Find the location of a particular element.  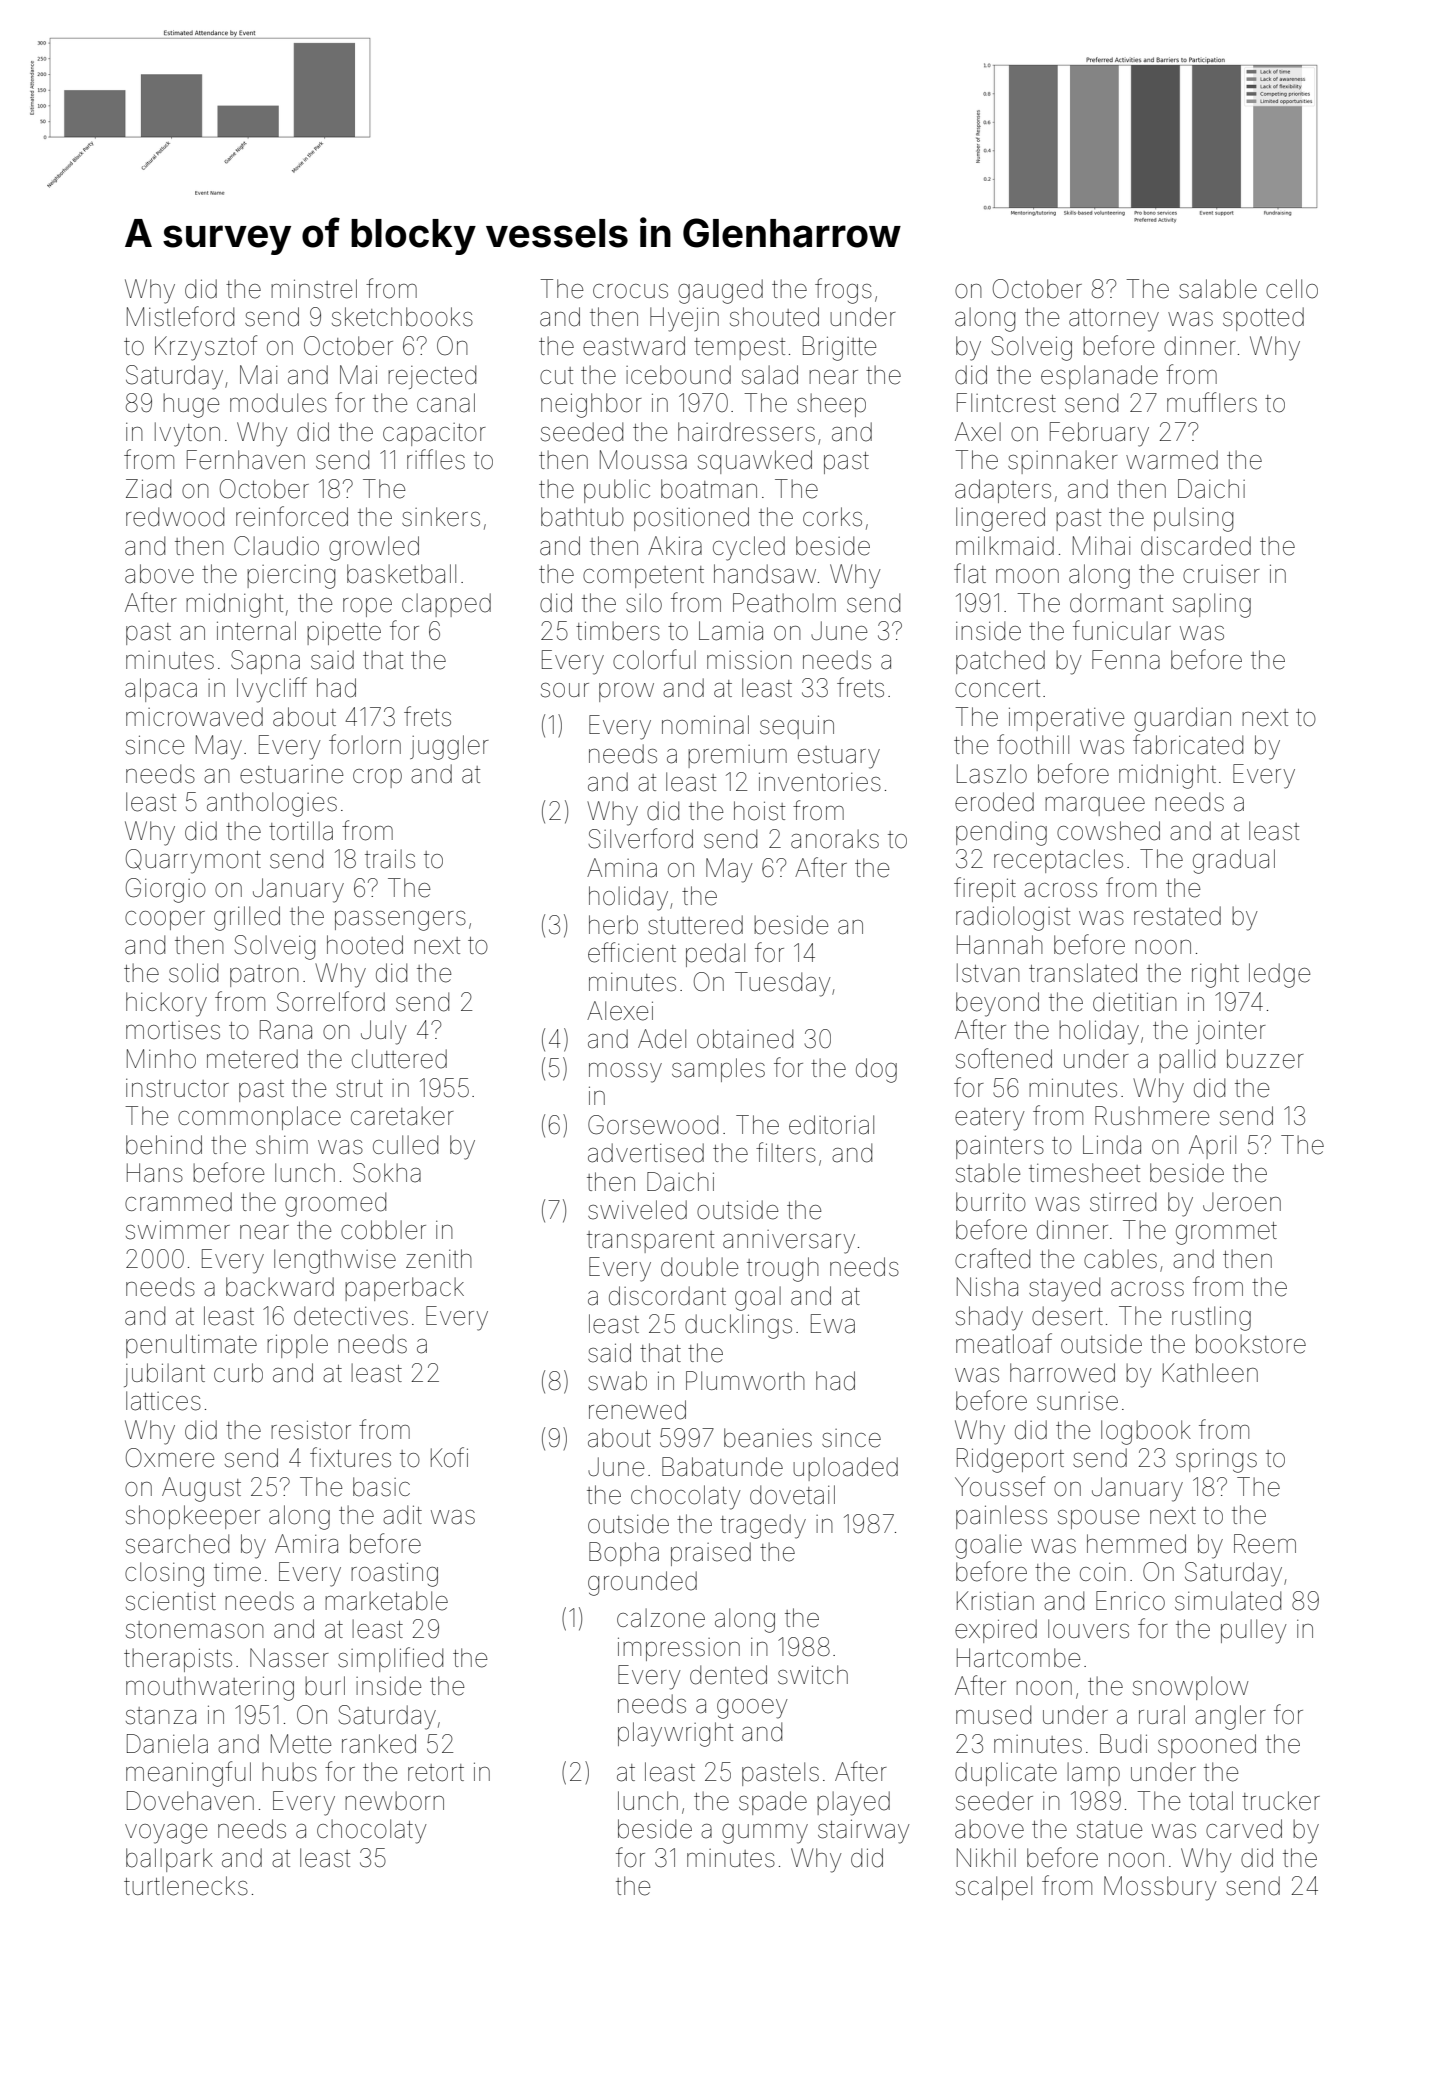

dog is located at coordinates (876, 1070).
